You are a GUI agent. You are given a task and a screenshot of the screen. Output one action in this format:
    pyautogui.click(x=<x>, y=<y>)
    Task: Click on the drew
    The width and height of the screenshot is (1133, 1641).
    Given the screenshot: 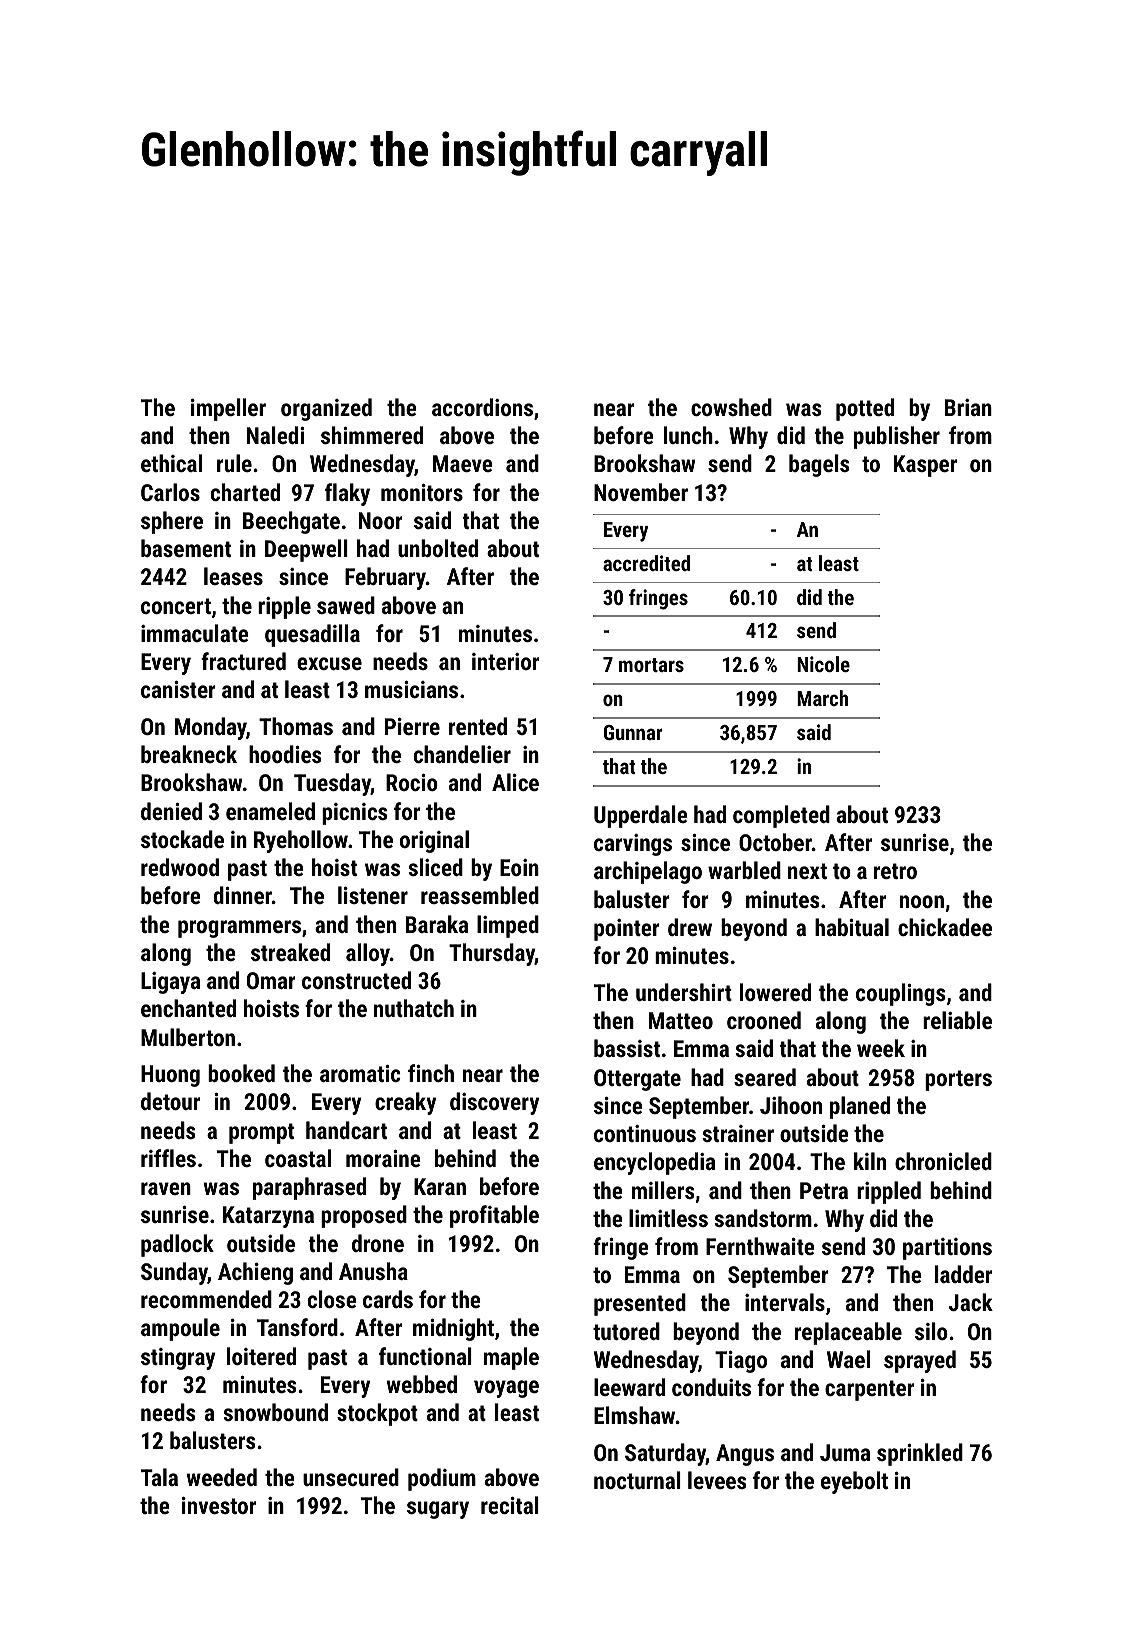 What is the action you would take?
    pyautogui.click(x=690, y=927)
